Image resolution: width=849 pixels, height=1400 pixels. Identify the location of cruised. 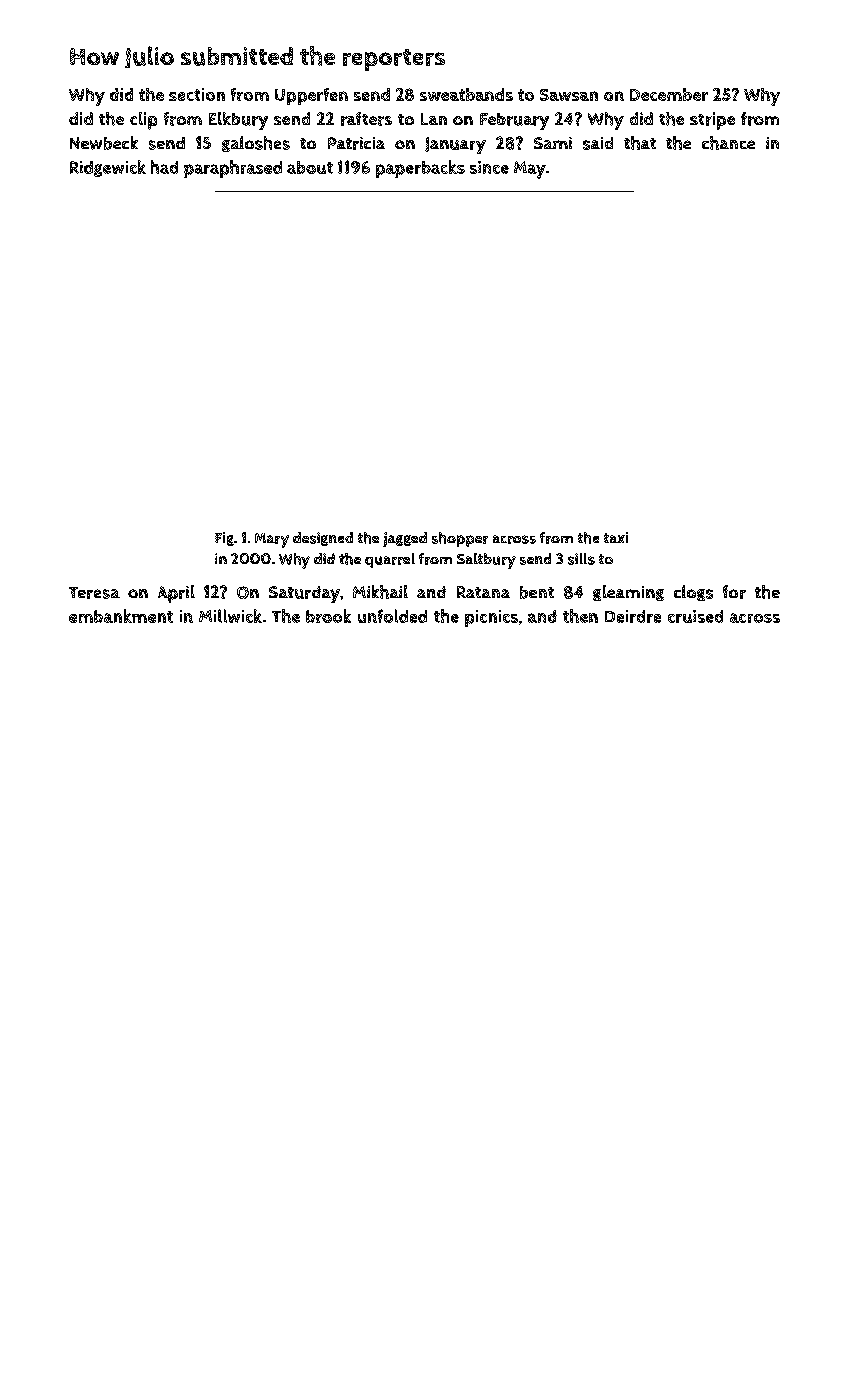
(695, 616).
